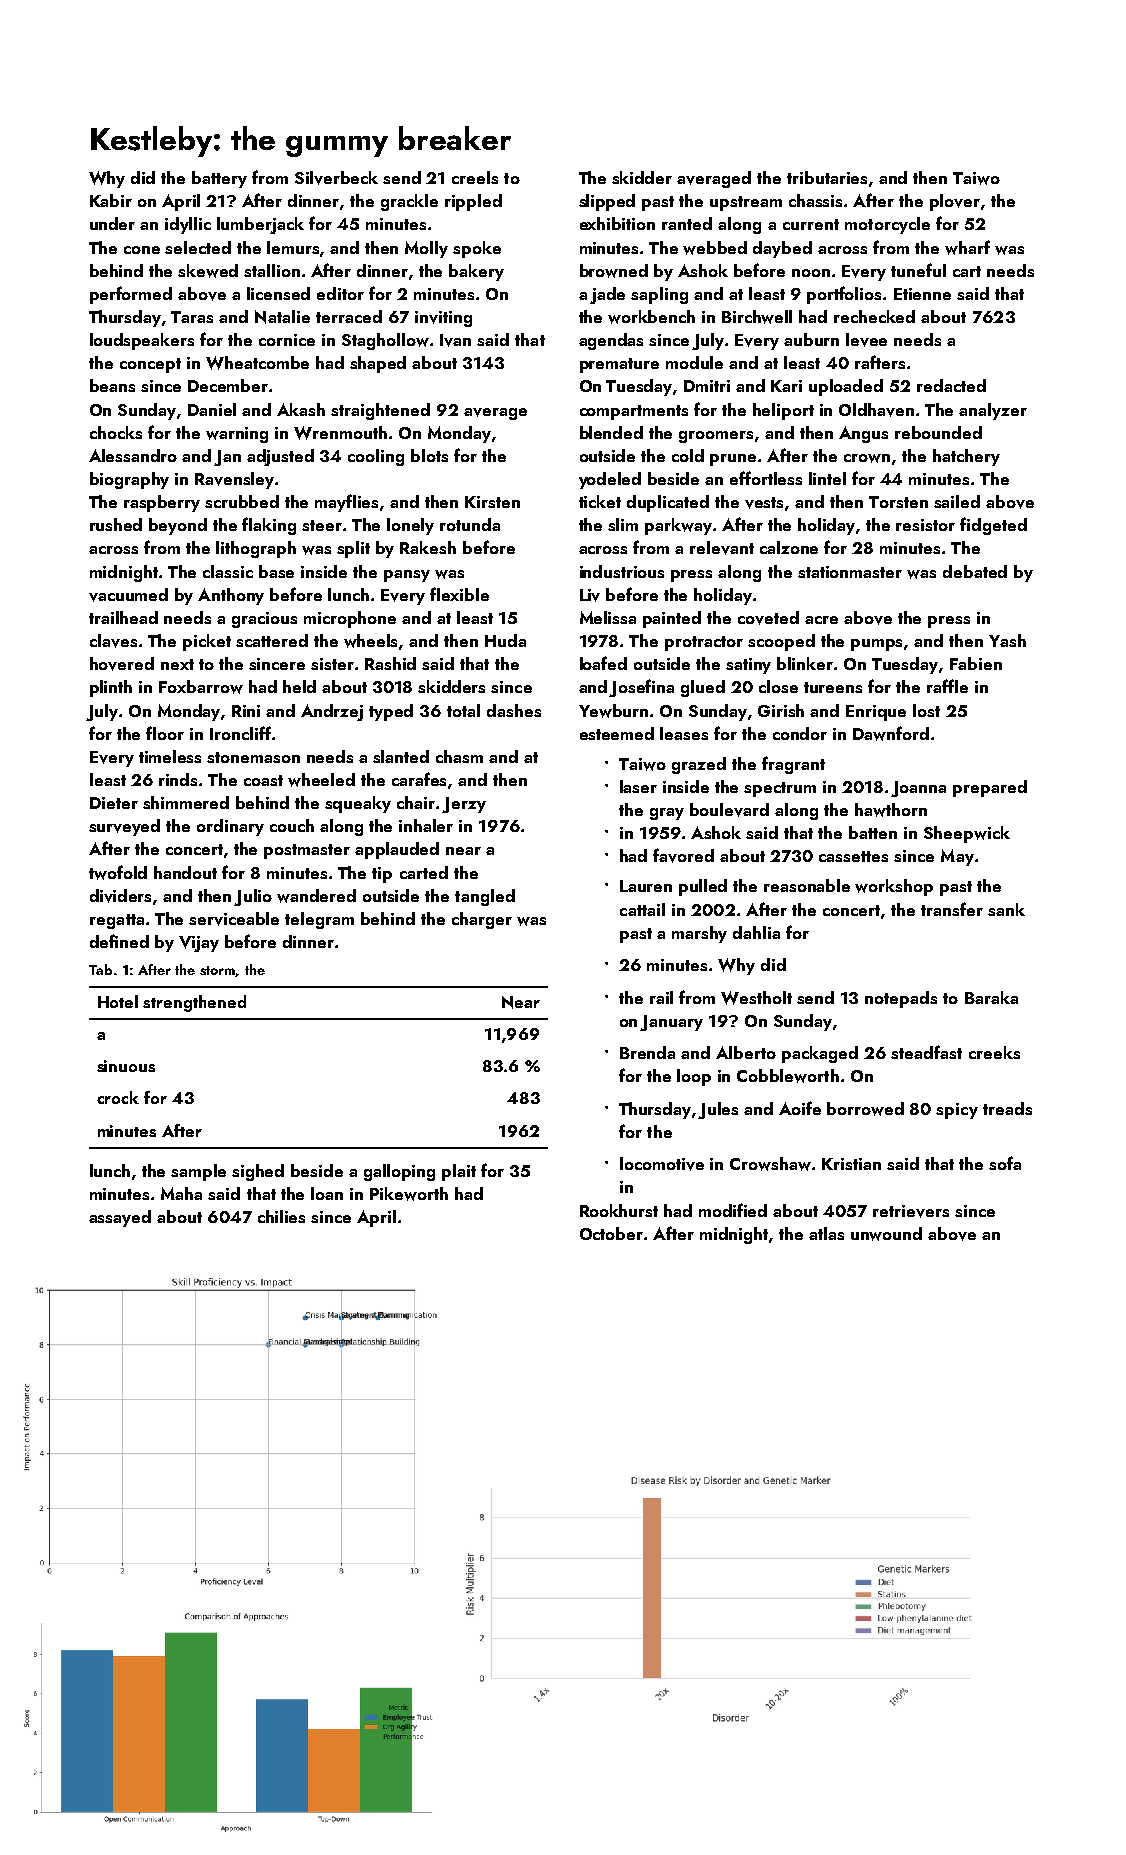 This page has width=1126, height=1855. What do you see at coordinates (827, 177) in the page?
I see `tributaries` at bounding box center [827, 177].
